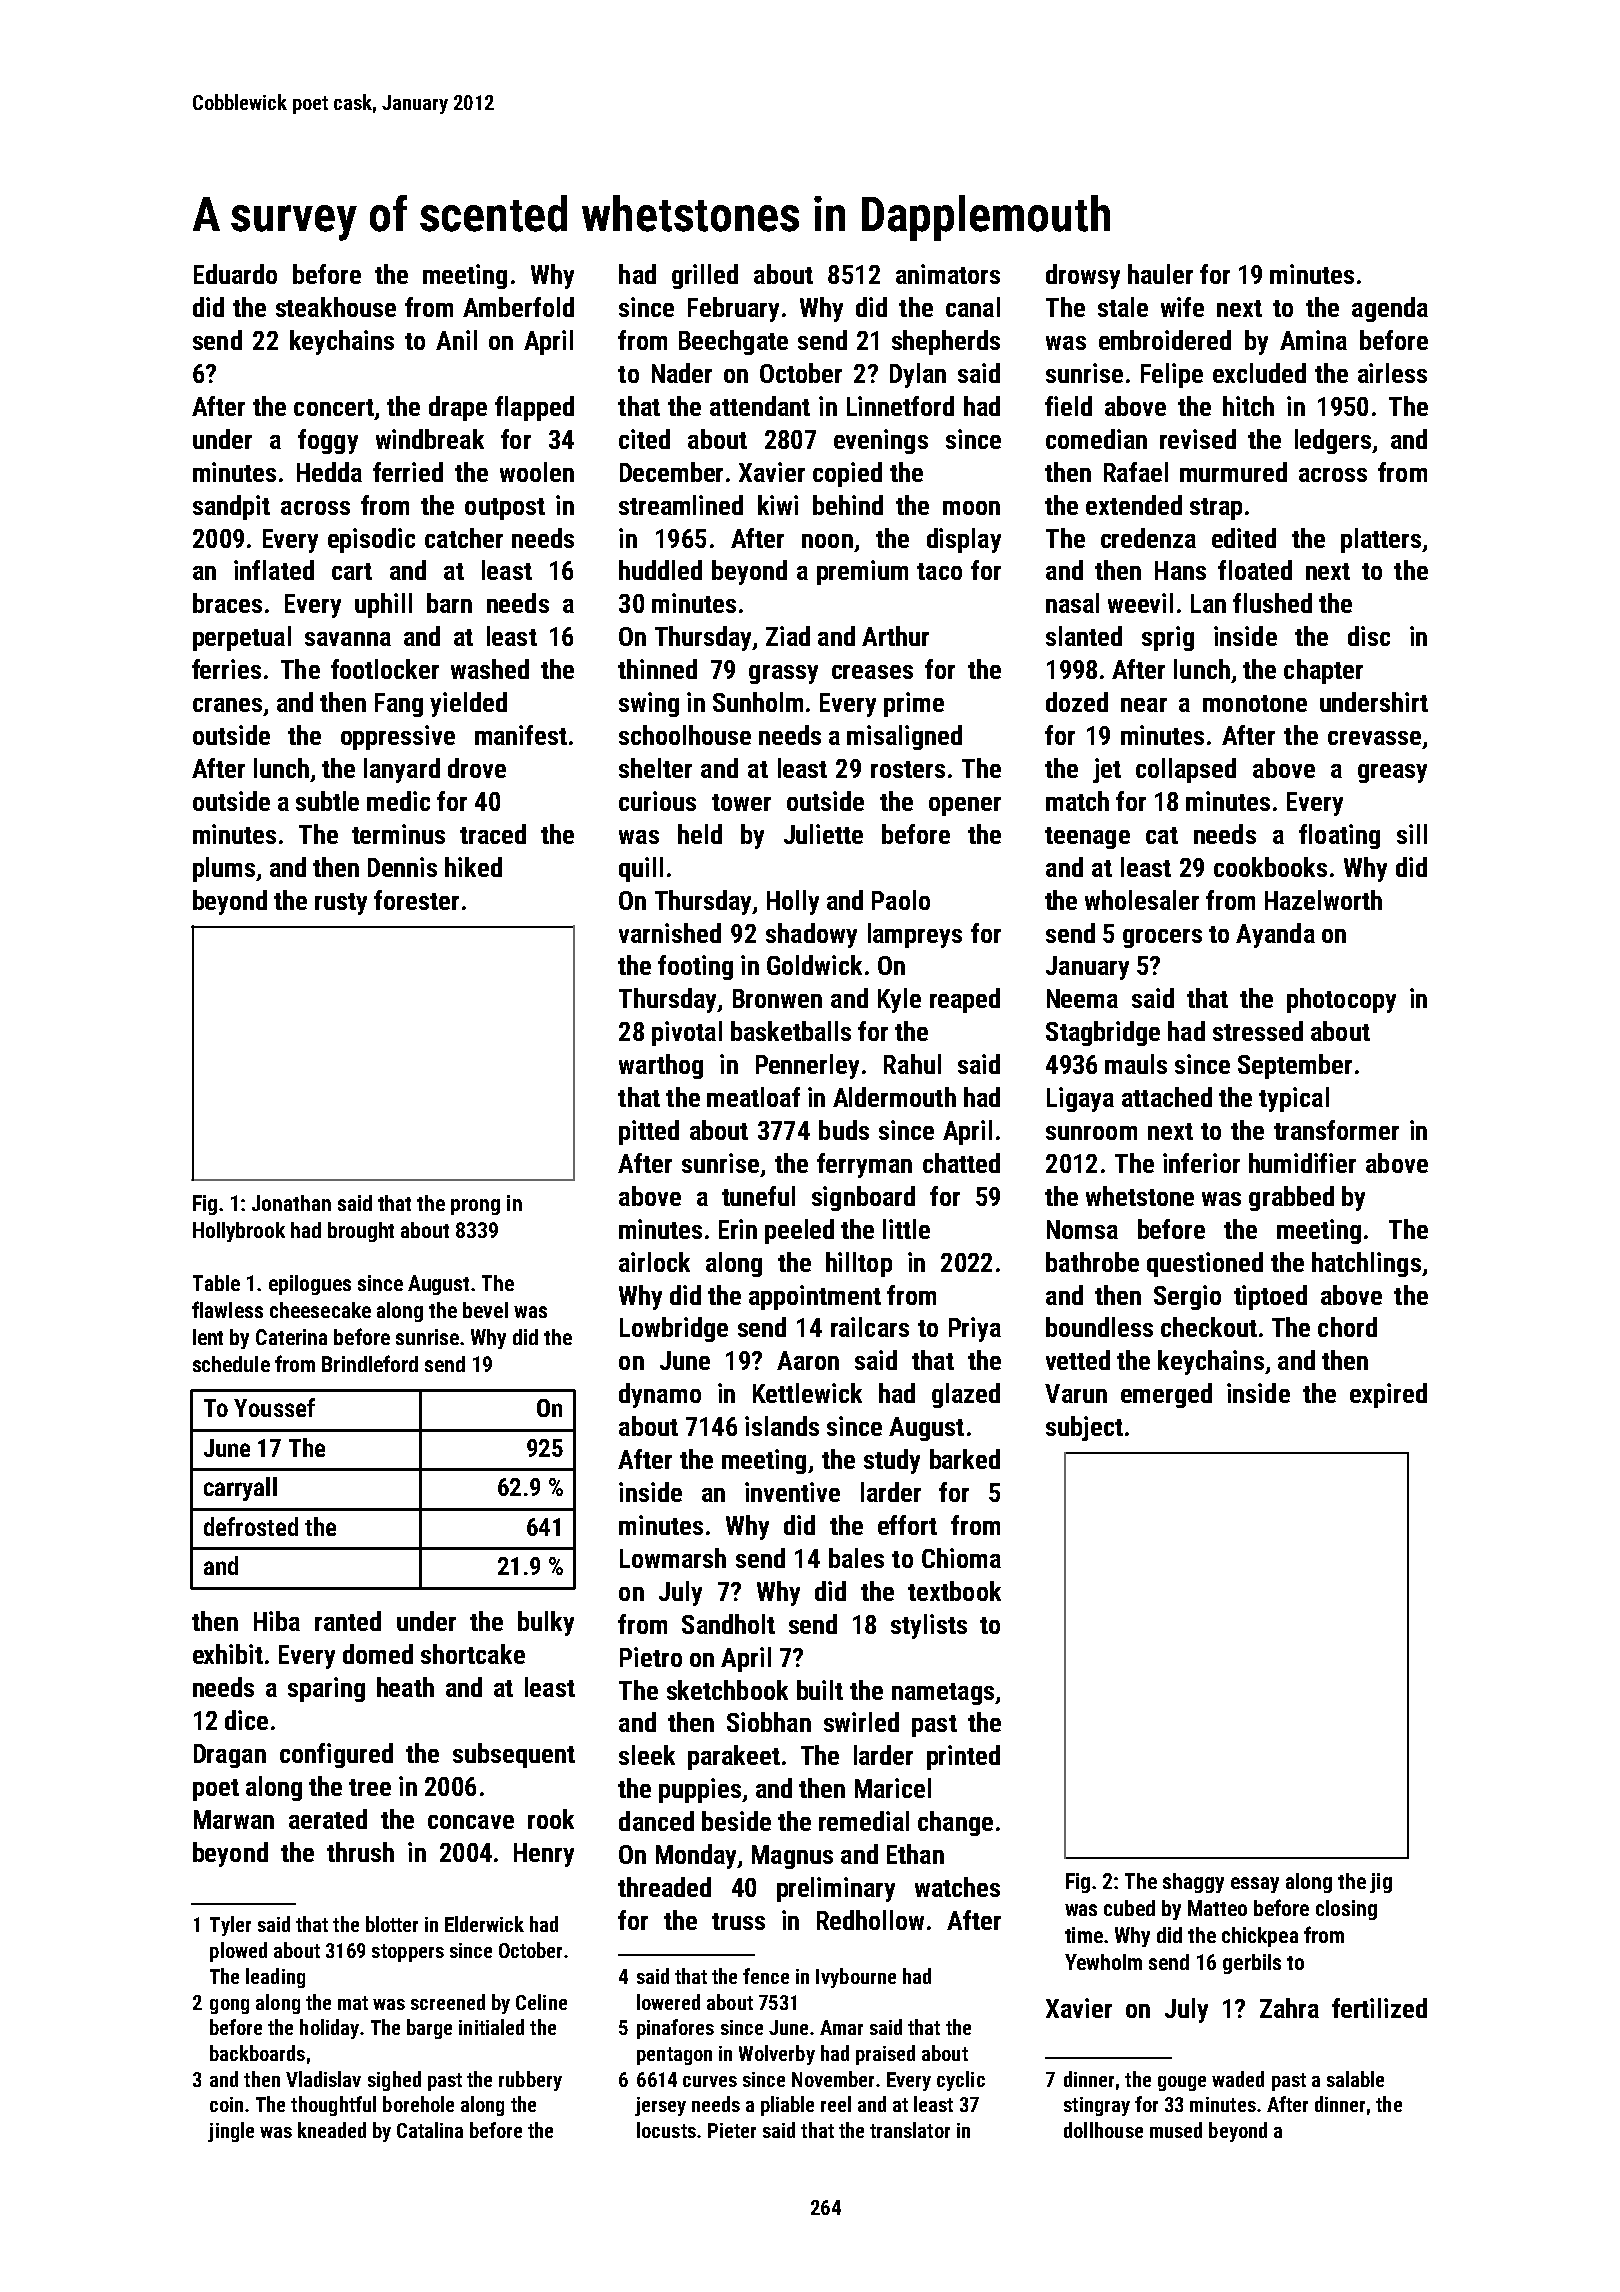  What do you see at coordinates (760, 406) in the image?
I see `attendant` at bounding box center [760, 406].
